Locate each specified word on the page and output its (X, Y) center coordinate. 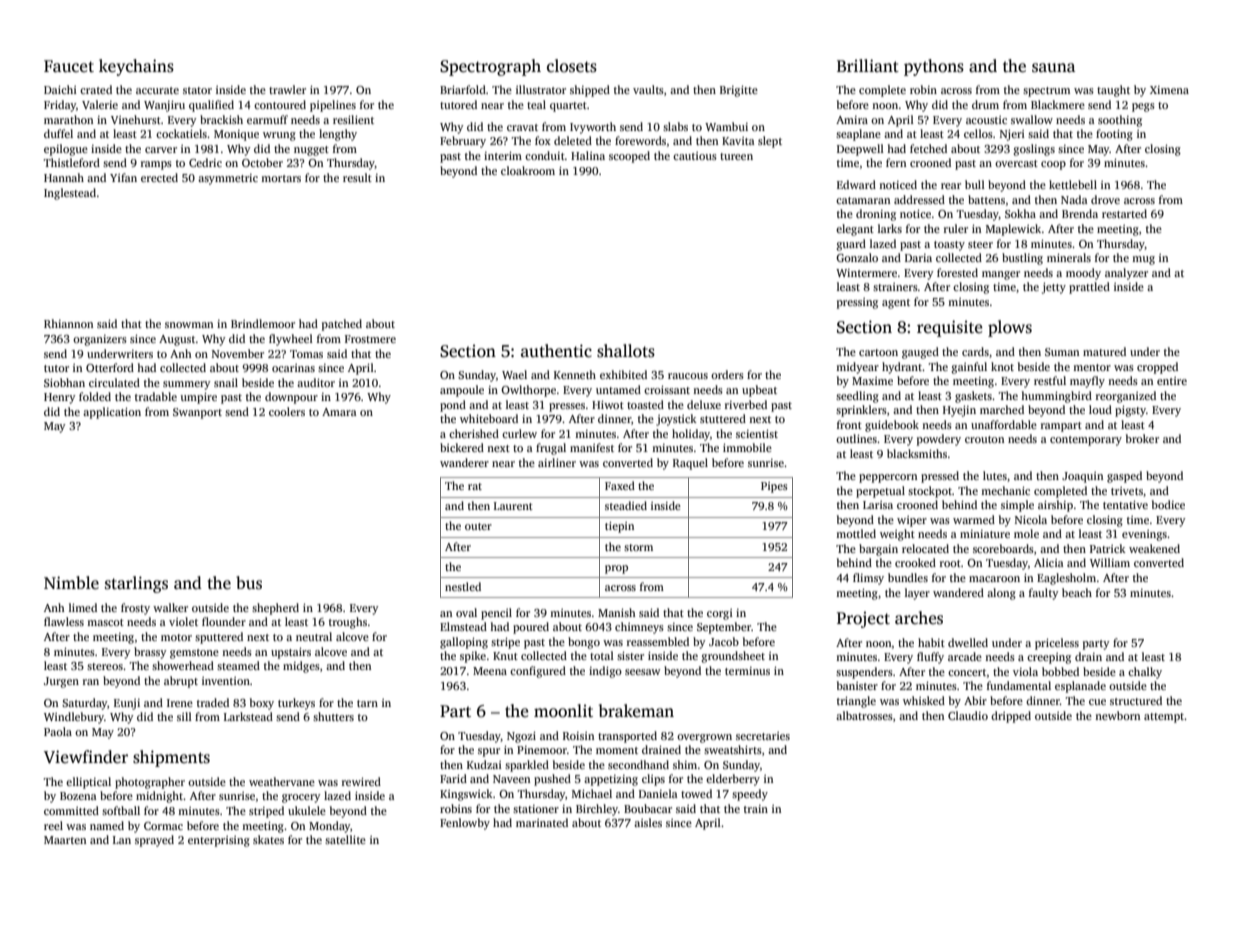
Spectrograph (490, 67)
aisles (648, 822)
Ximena (1169, 90)
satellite (345, 839)
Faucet (69, 66)
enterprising (219, 841)
